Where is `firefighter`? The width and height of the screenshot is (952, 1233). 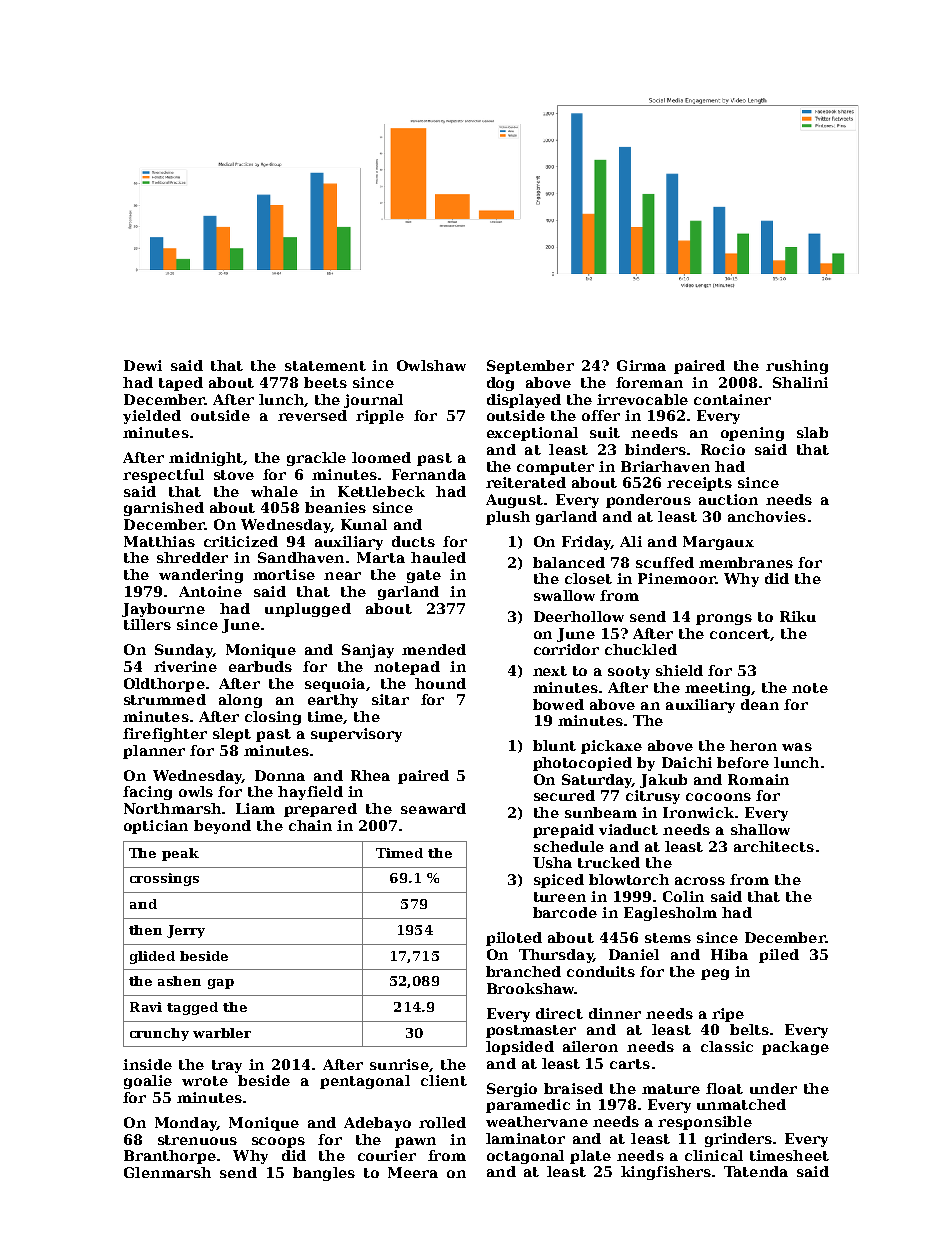 firefighter is located at coordinates (165, 735).
